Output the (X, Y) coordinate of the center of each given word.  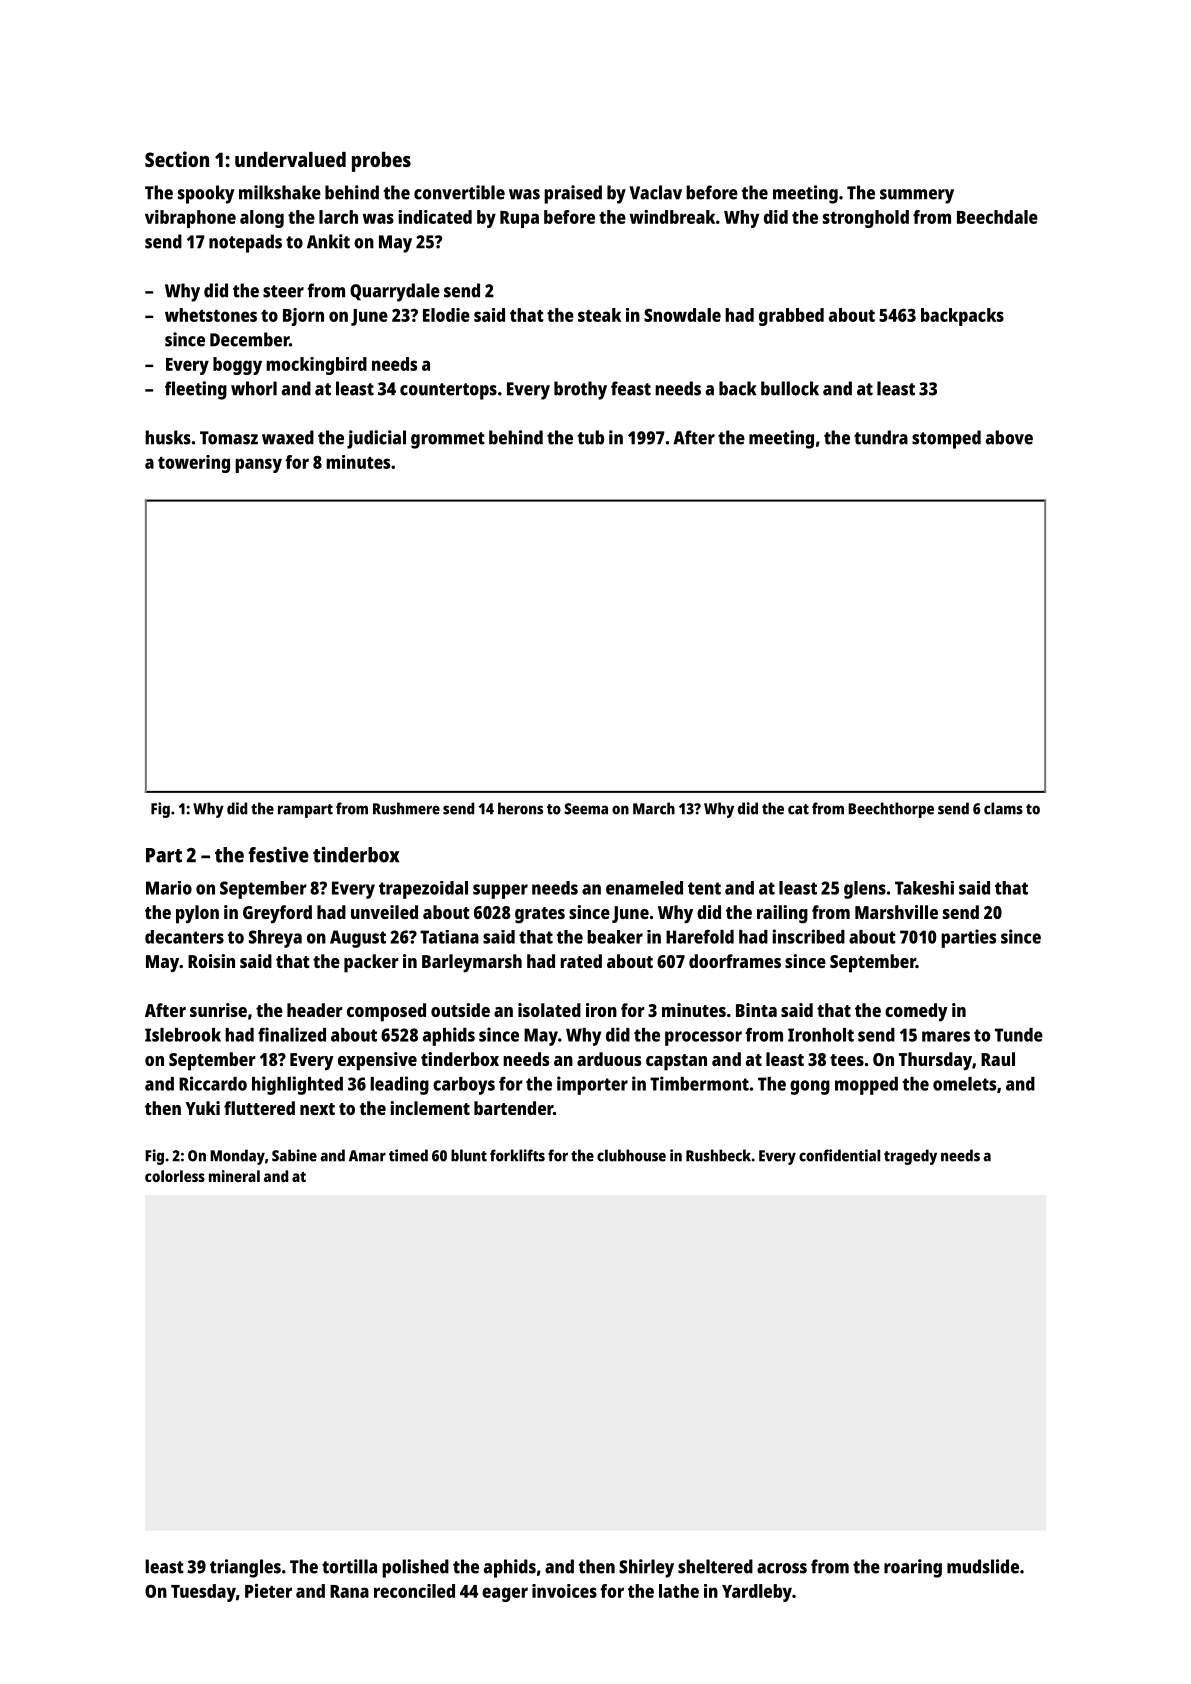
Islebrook (183, 1035)
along (262, 219)
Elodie (446, 315)
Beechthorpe (891, 810)
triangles (245, 1568)
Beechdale (997, 217)
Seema (586, 809)
